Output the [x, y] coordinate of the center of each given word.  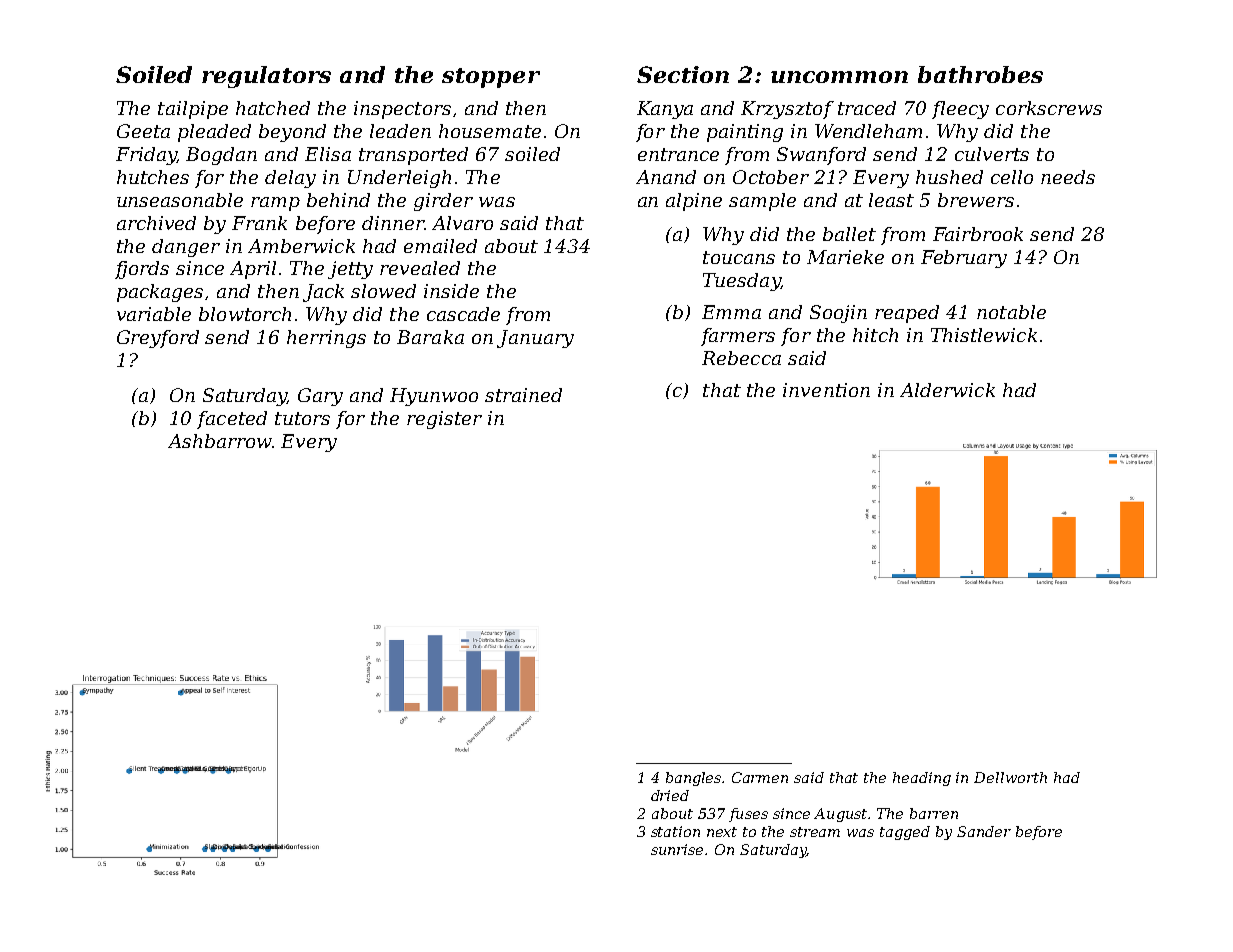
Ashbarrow [220, 441]
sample [762, 202]
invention [826, 390]
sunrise [677, 849]
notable [1011, 312]
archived [156, 223]
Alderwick [947, 390]
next [722, 832]
